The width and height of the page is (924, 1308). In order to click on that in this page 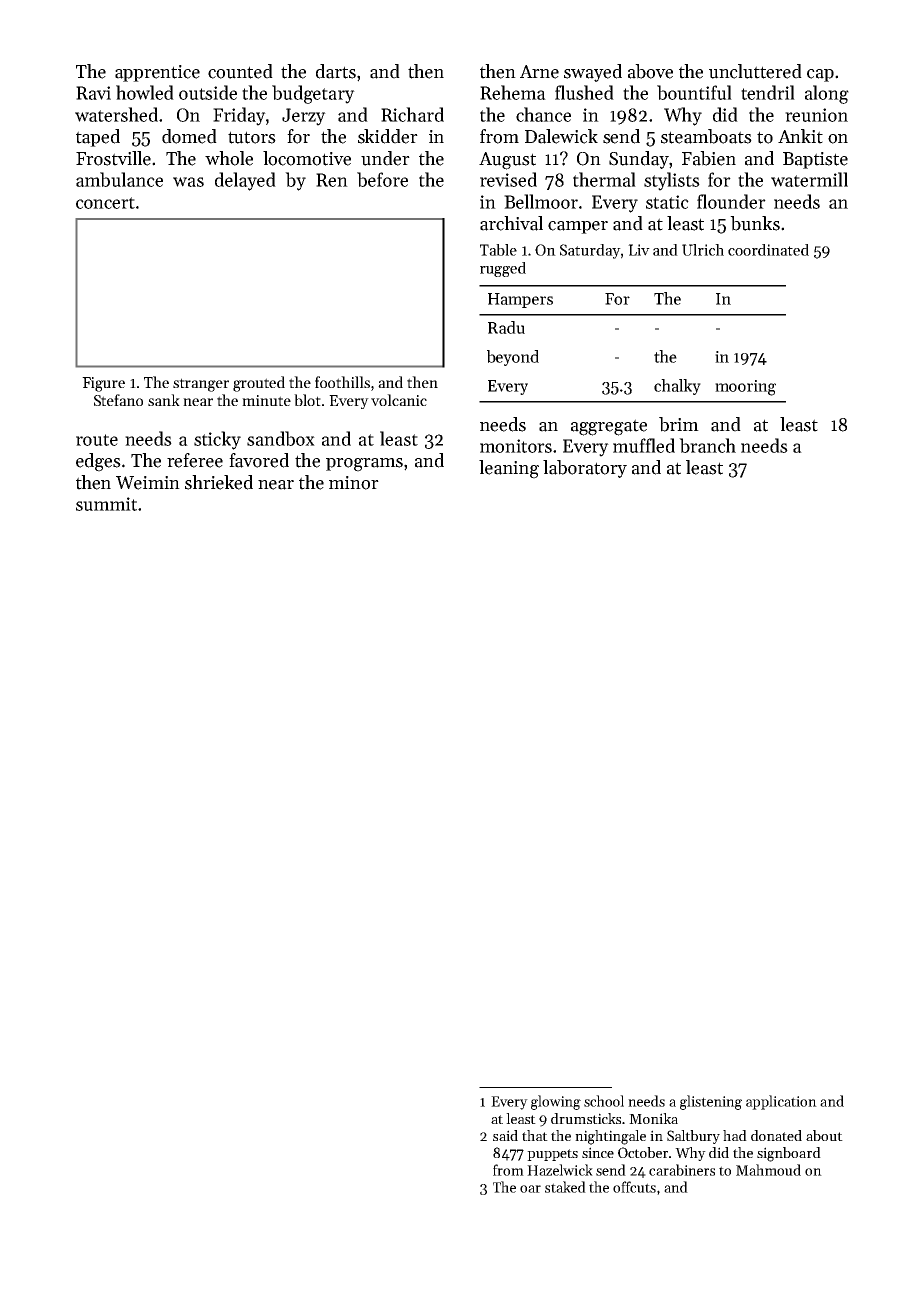, I will do `click(535, 1135)`.
